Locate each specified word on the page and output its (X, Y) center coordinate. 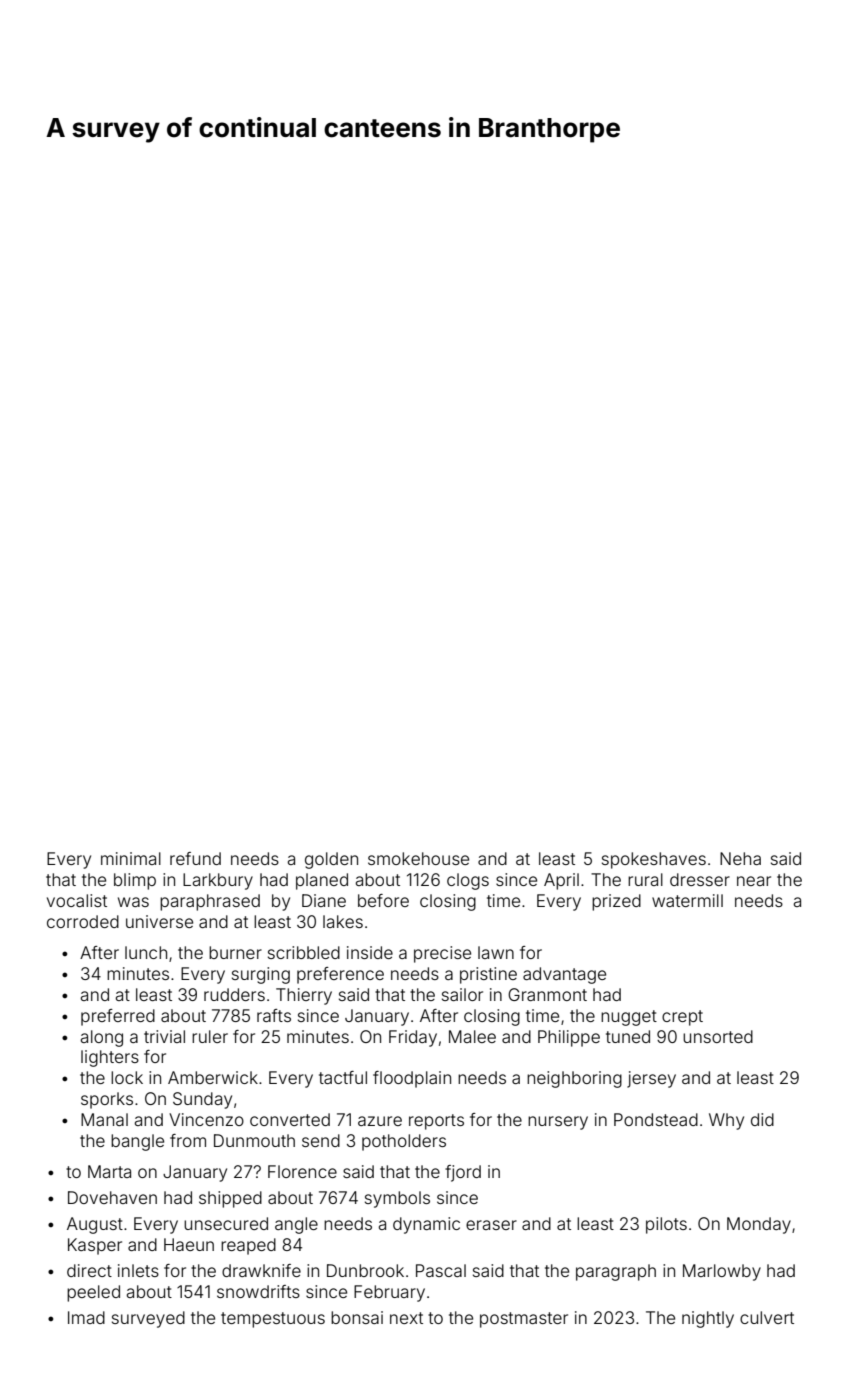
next (406, 1318)
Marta (109, 1171)
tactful (343, 1077)
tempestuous (273, 1320)
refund (195, 858)
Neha (740, 858)
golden (331, 860)
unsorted (718, 1036)
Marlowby (722, 1272)
